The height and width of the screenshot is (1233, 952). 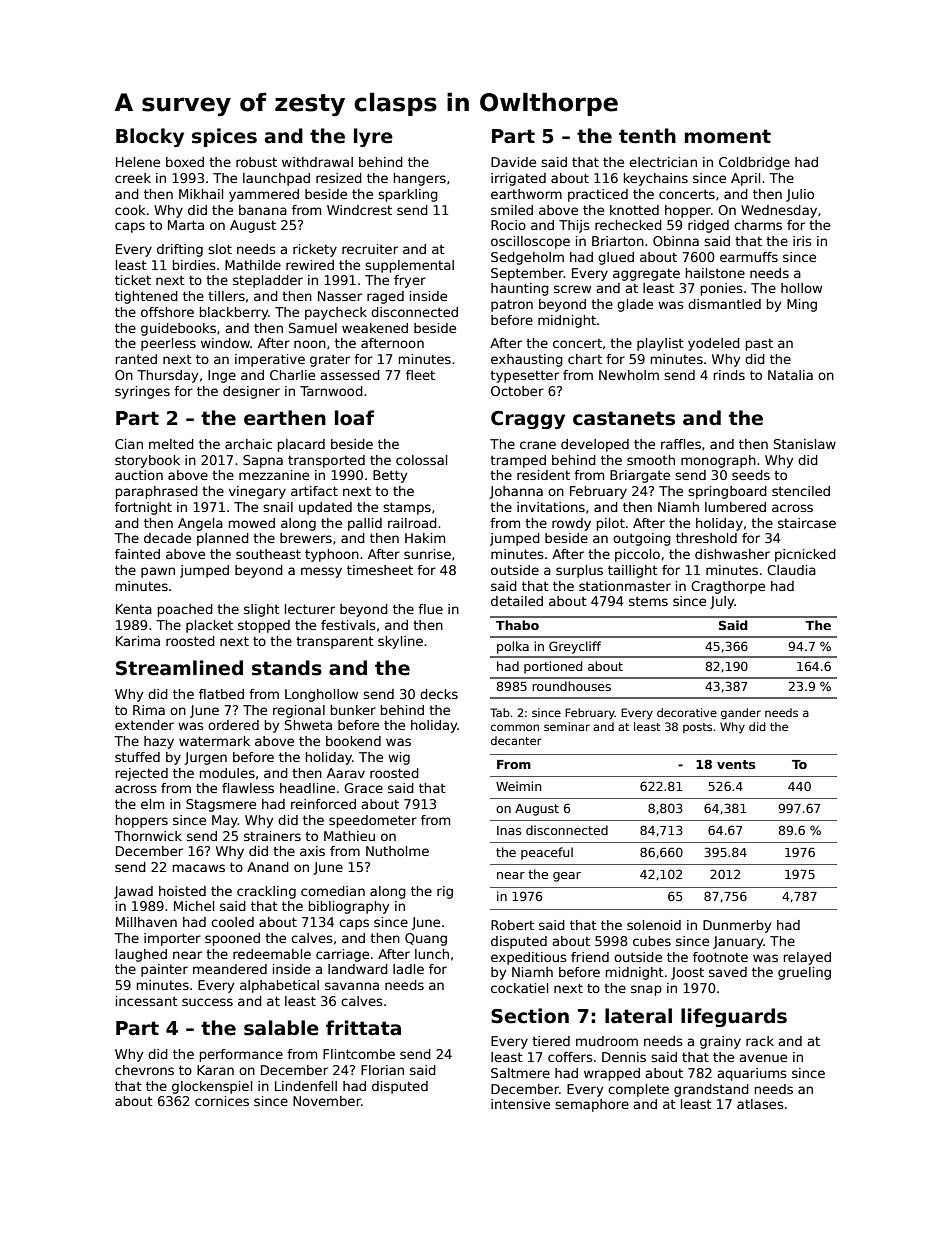 What do you see at coordinates (579, 571) in the screenshot?
I see `surplus` at bounding box center [579, 571].
